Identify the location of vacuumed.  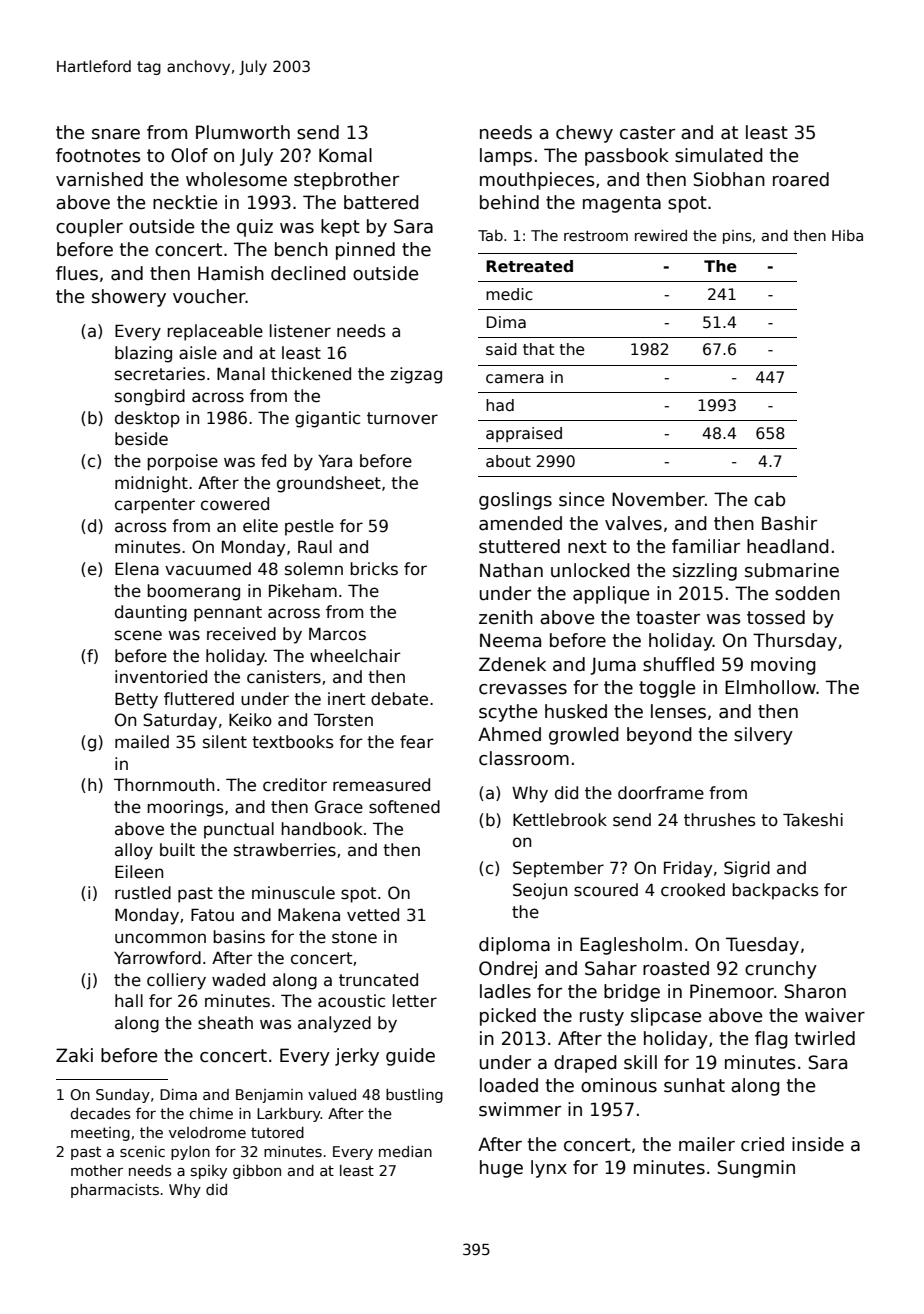
(208, 569).
